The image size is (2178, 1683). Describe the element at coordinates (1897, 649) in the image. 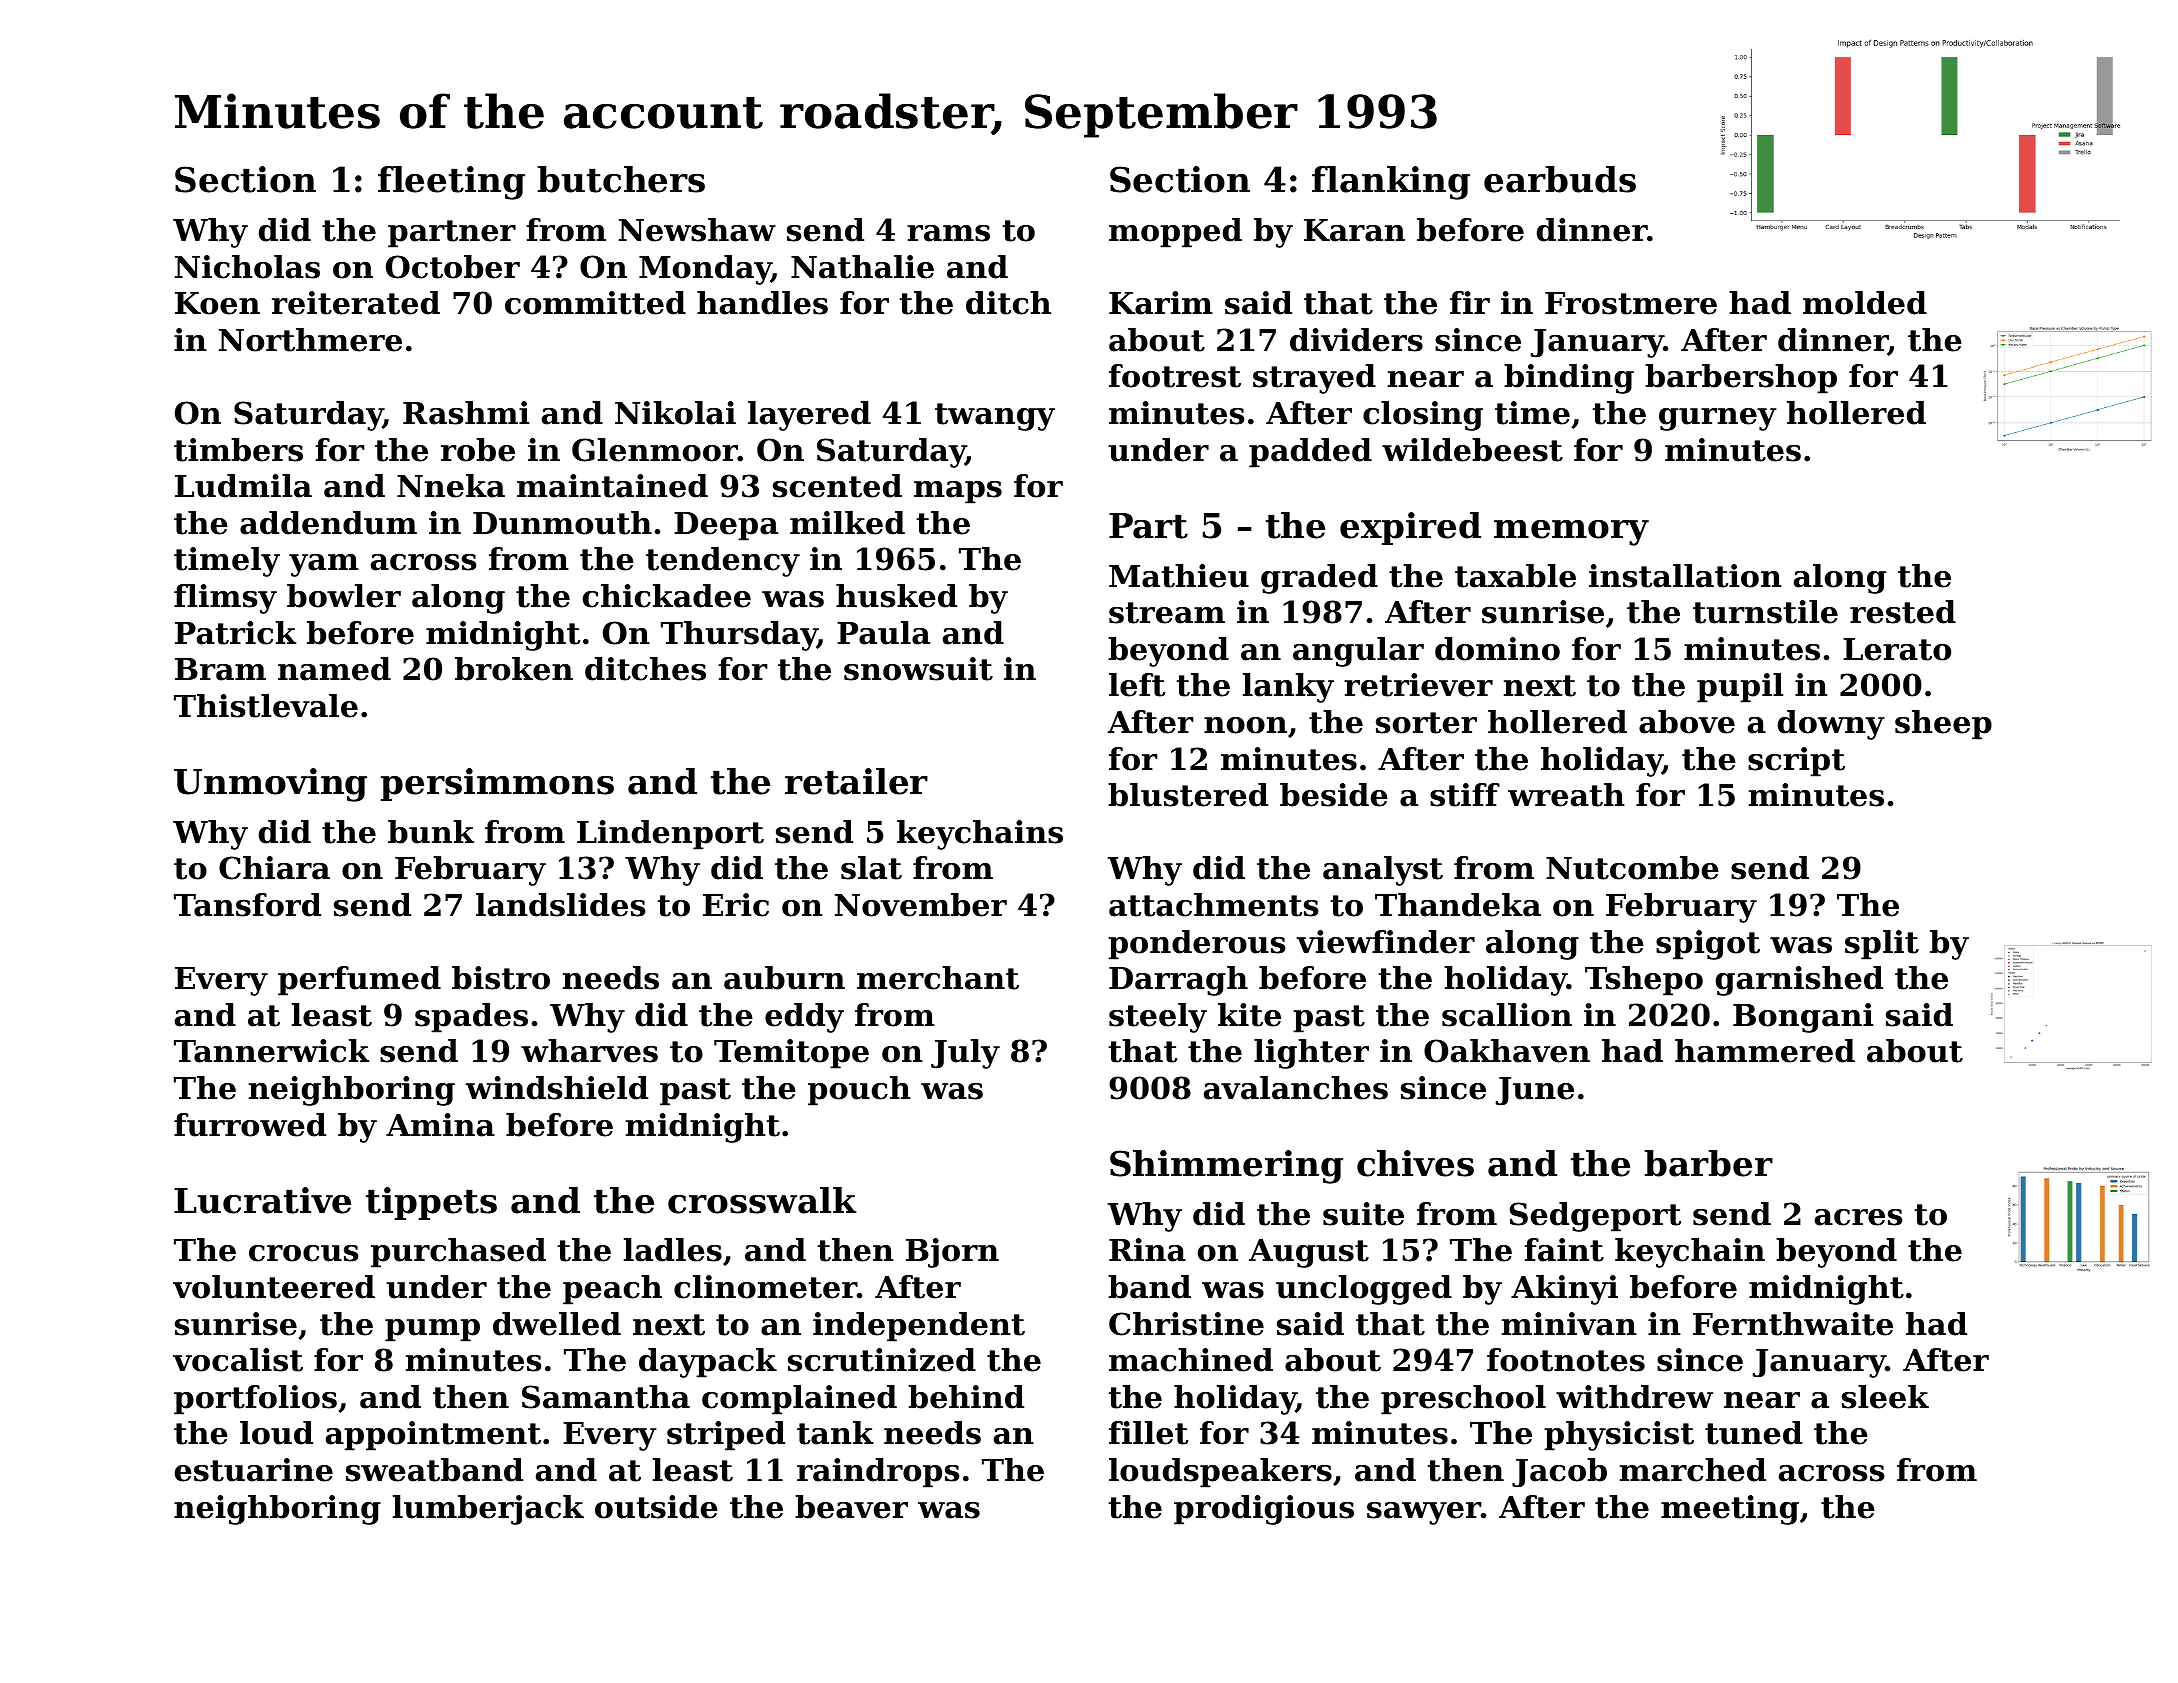

I see `Lerato` at that location.
